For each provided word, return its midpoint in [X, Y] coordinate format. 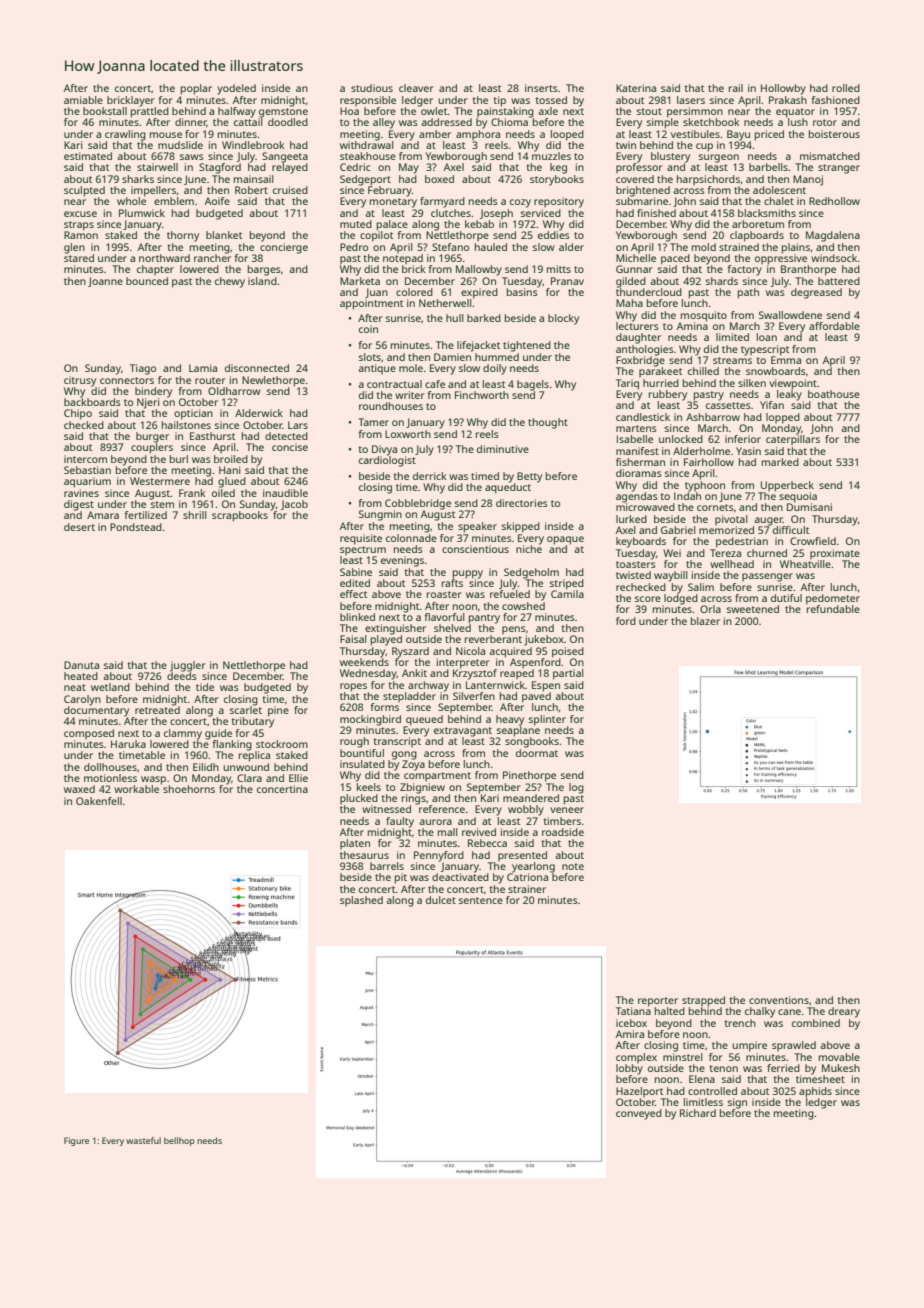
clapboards [757, 236]
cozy [520, 203]
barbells [768, 167]
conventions [779, 1000]
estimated [88, 156]
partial [568, 674]
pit [401, 878]
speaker [477, 527]
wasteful [143, 1140]
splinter [547, 720]
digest [79, 505]
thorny [183, 236]
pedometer [833, 599]
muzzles [551, 156]
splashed [361, 901]
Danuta [81, 665]
